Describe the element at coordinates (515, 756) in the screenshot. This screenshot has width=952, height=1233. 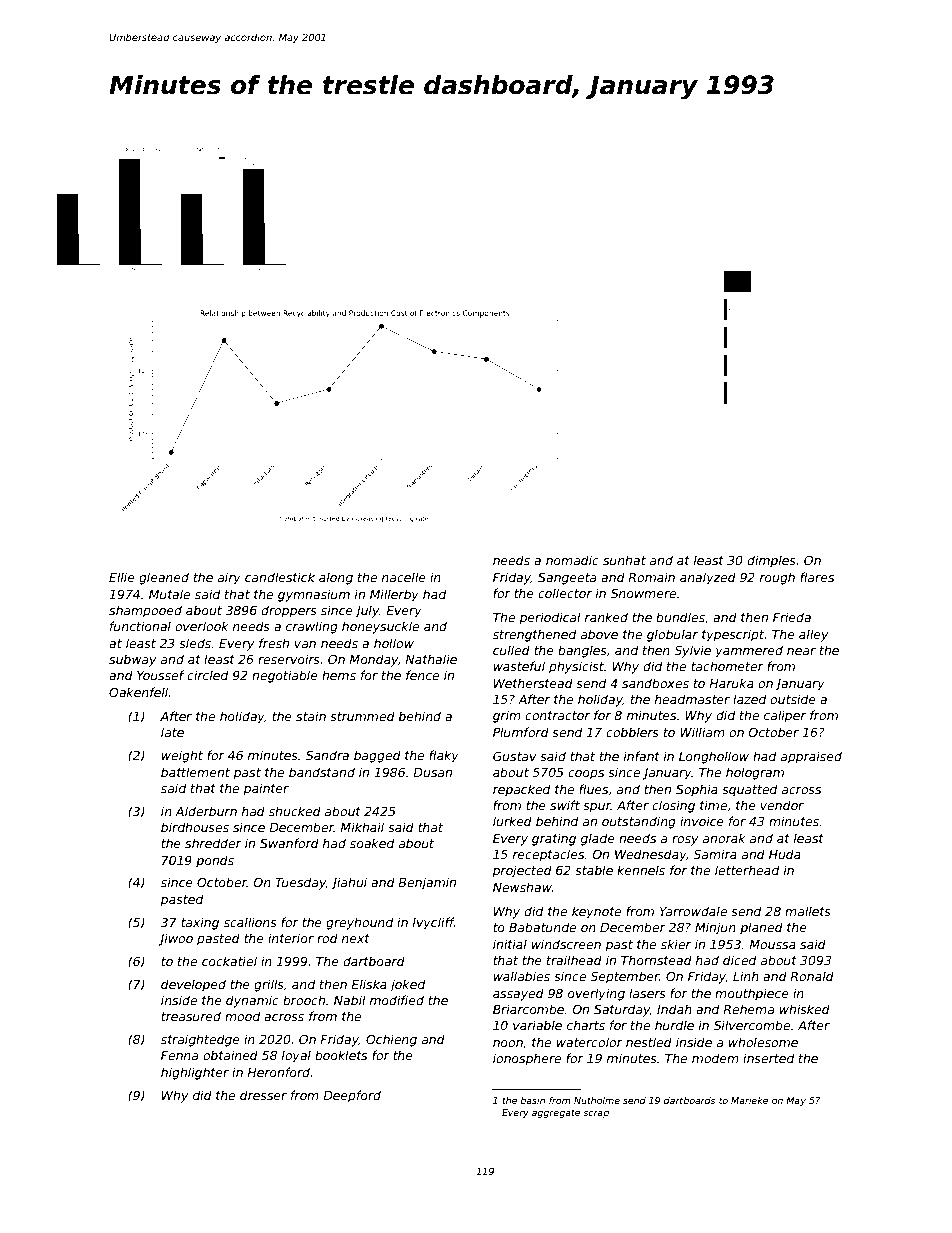
I see `Gustav` at that location.
